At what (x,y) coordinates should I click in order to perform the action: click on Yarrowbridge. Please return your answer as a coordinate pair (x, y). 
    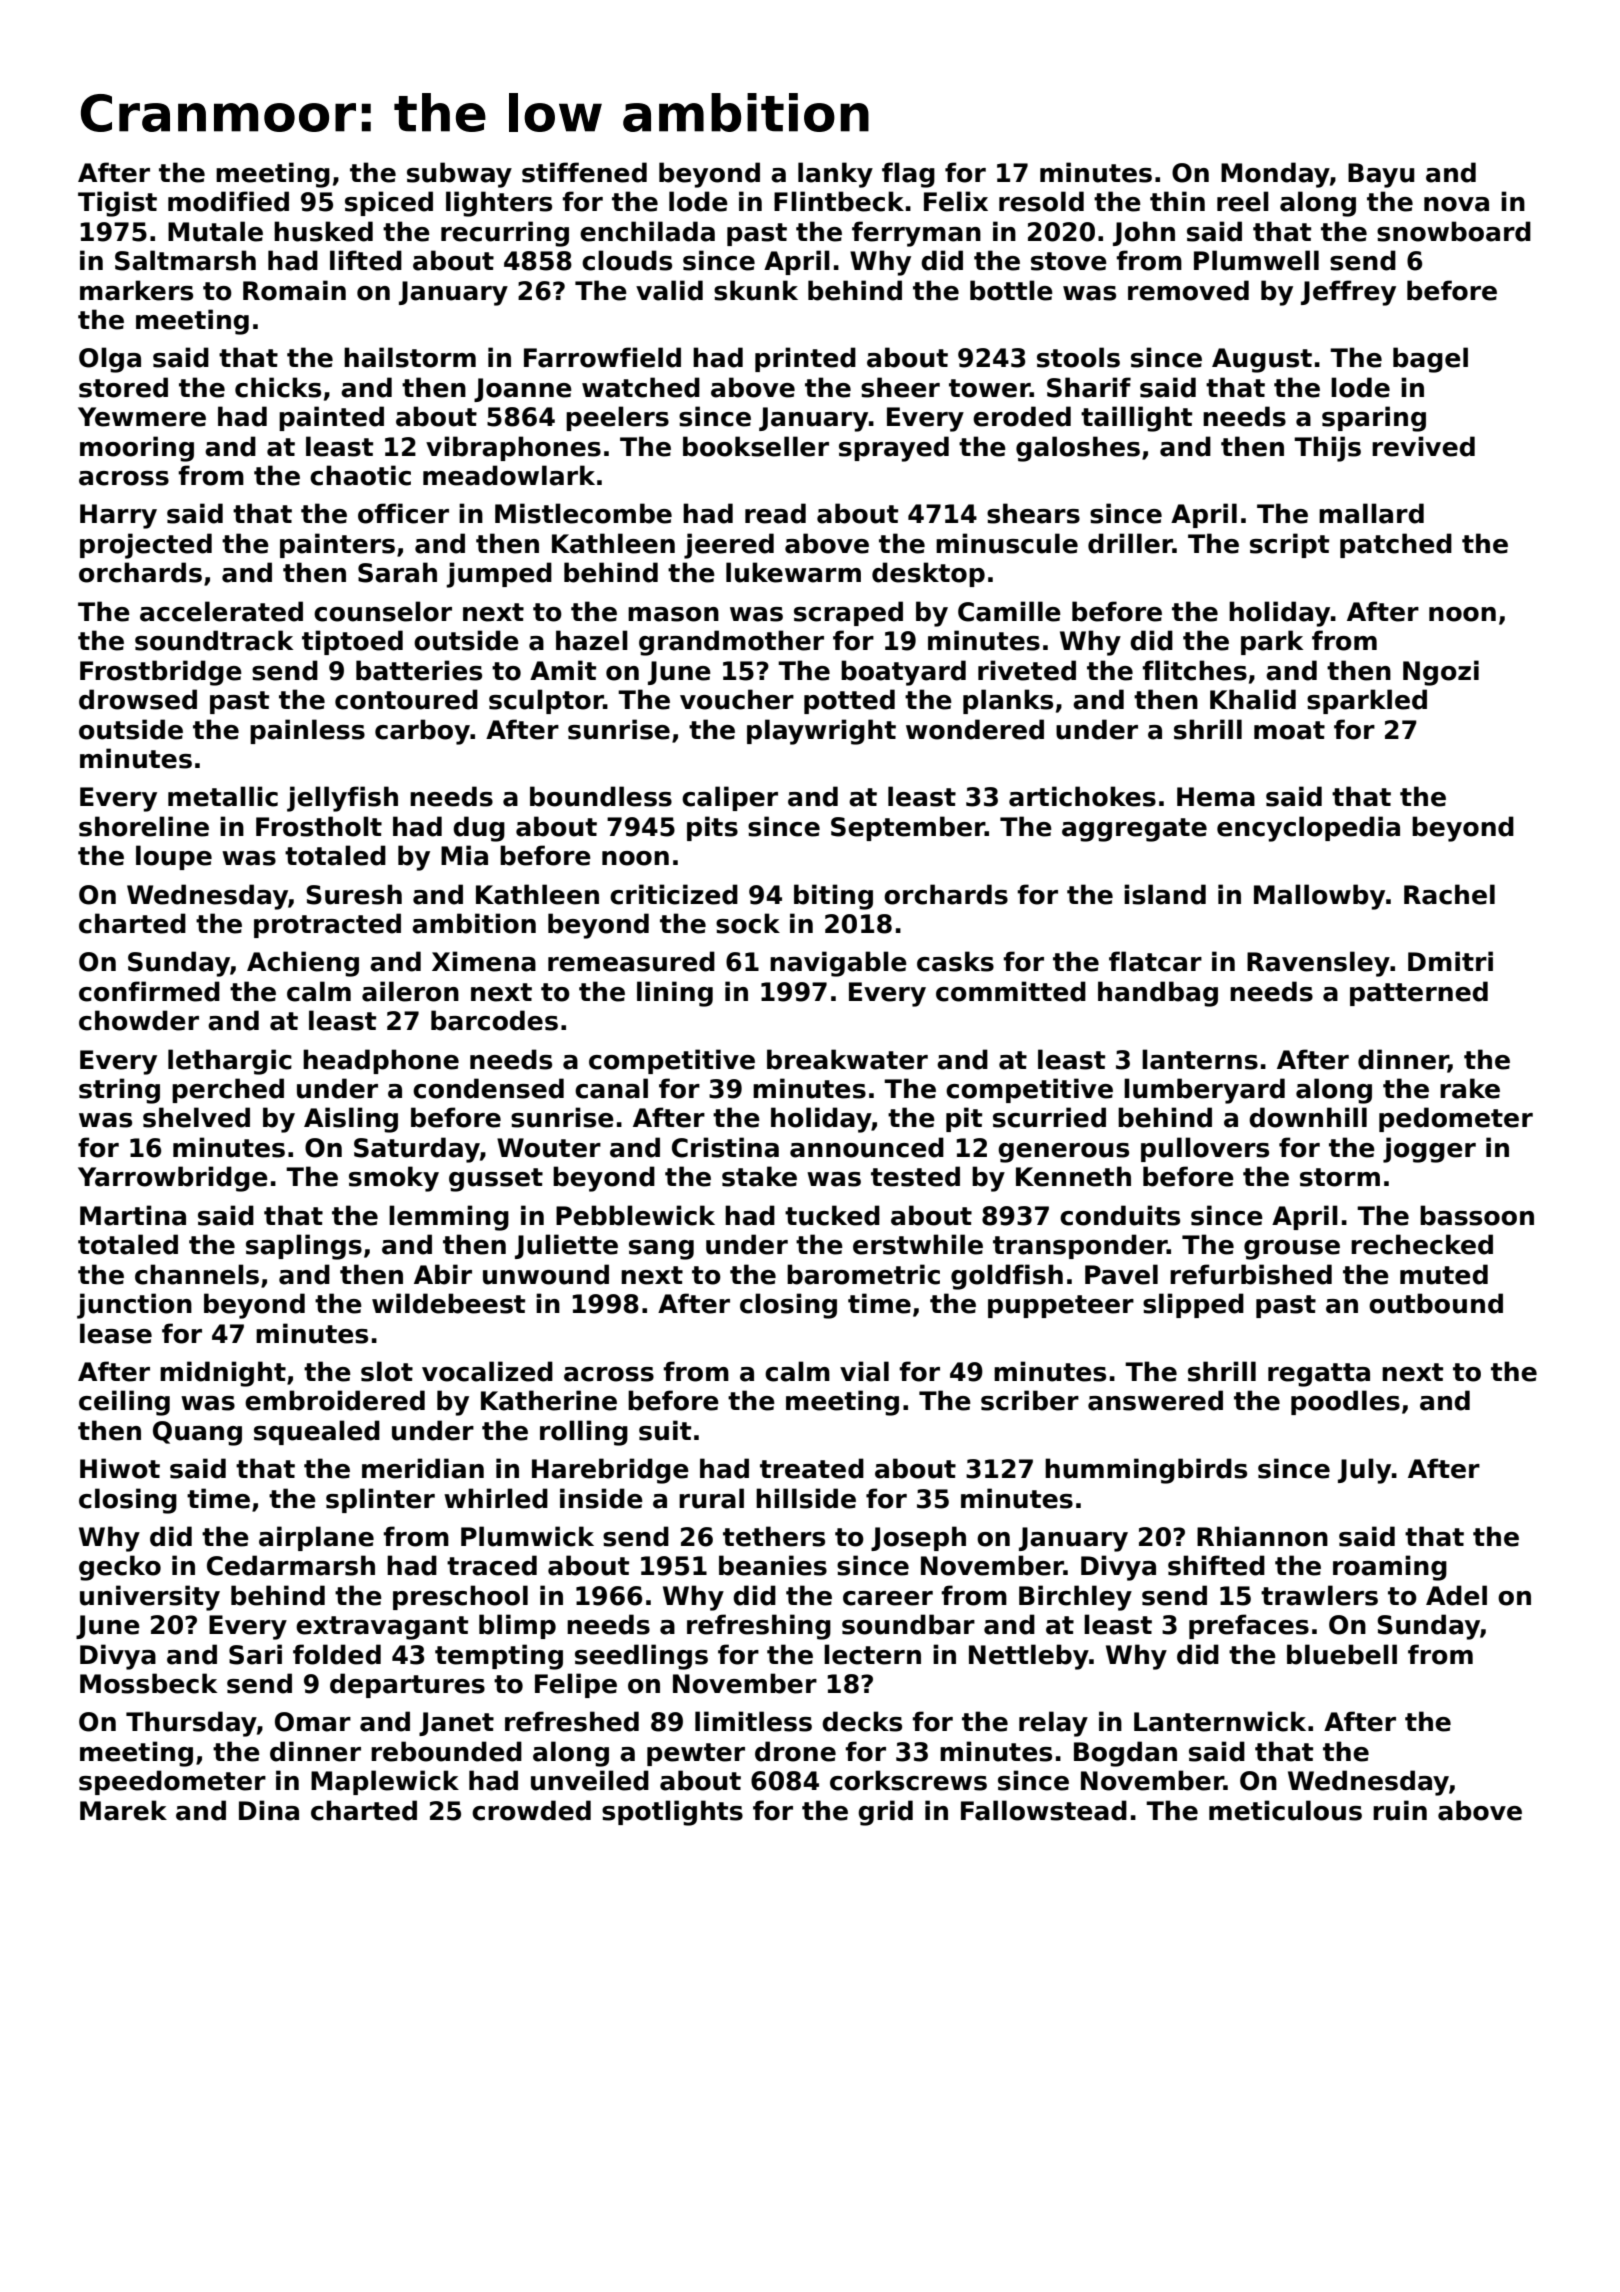
    Looking at the image, I should click on (173, 1179).
